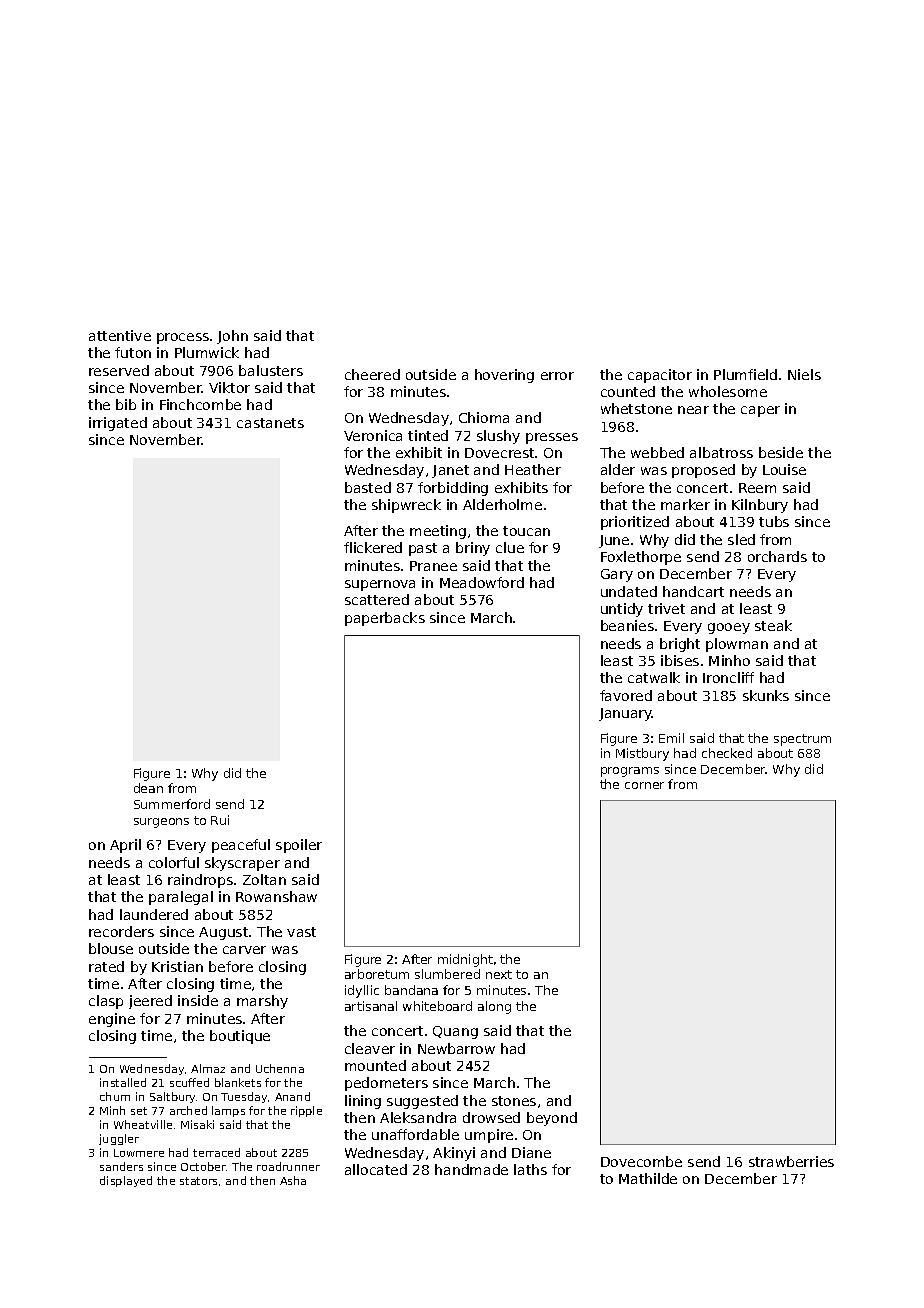 Image resolution: width=924 pixels, height=1308 pixels. I want to click on paperbacks, so click(385, 619).
